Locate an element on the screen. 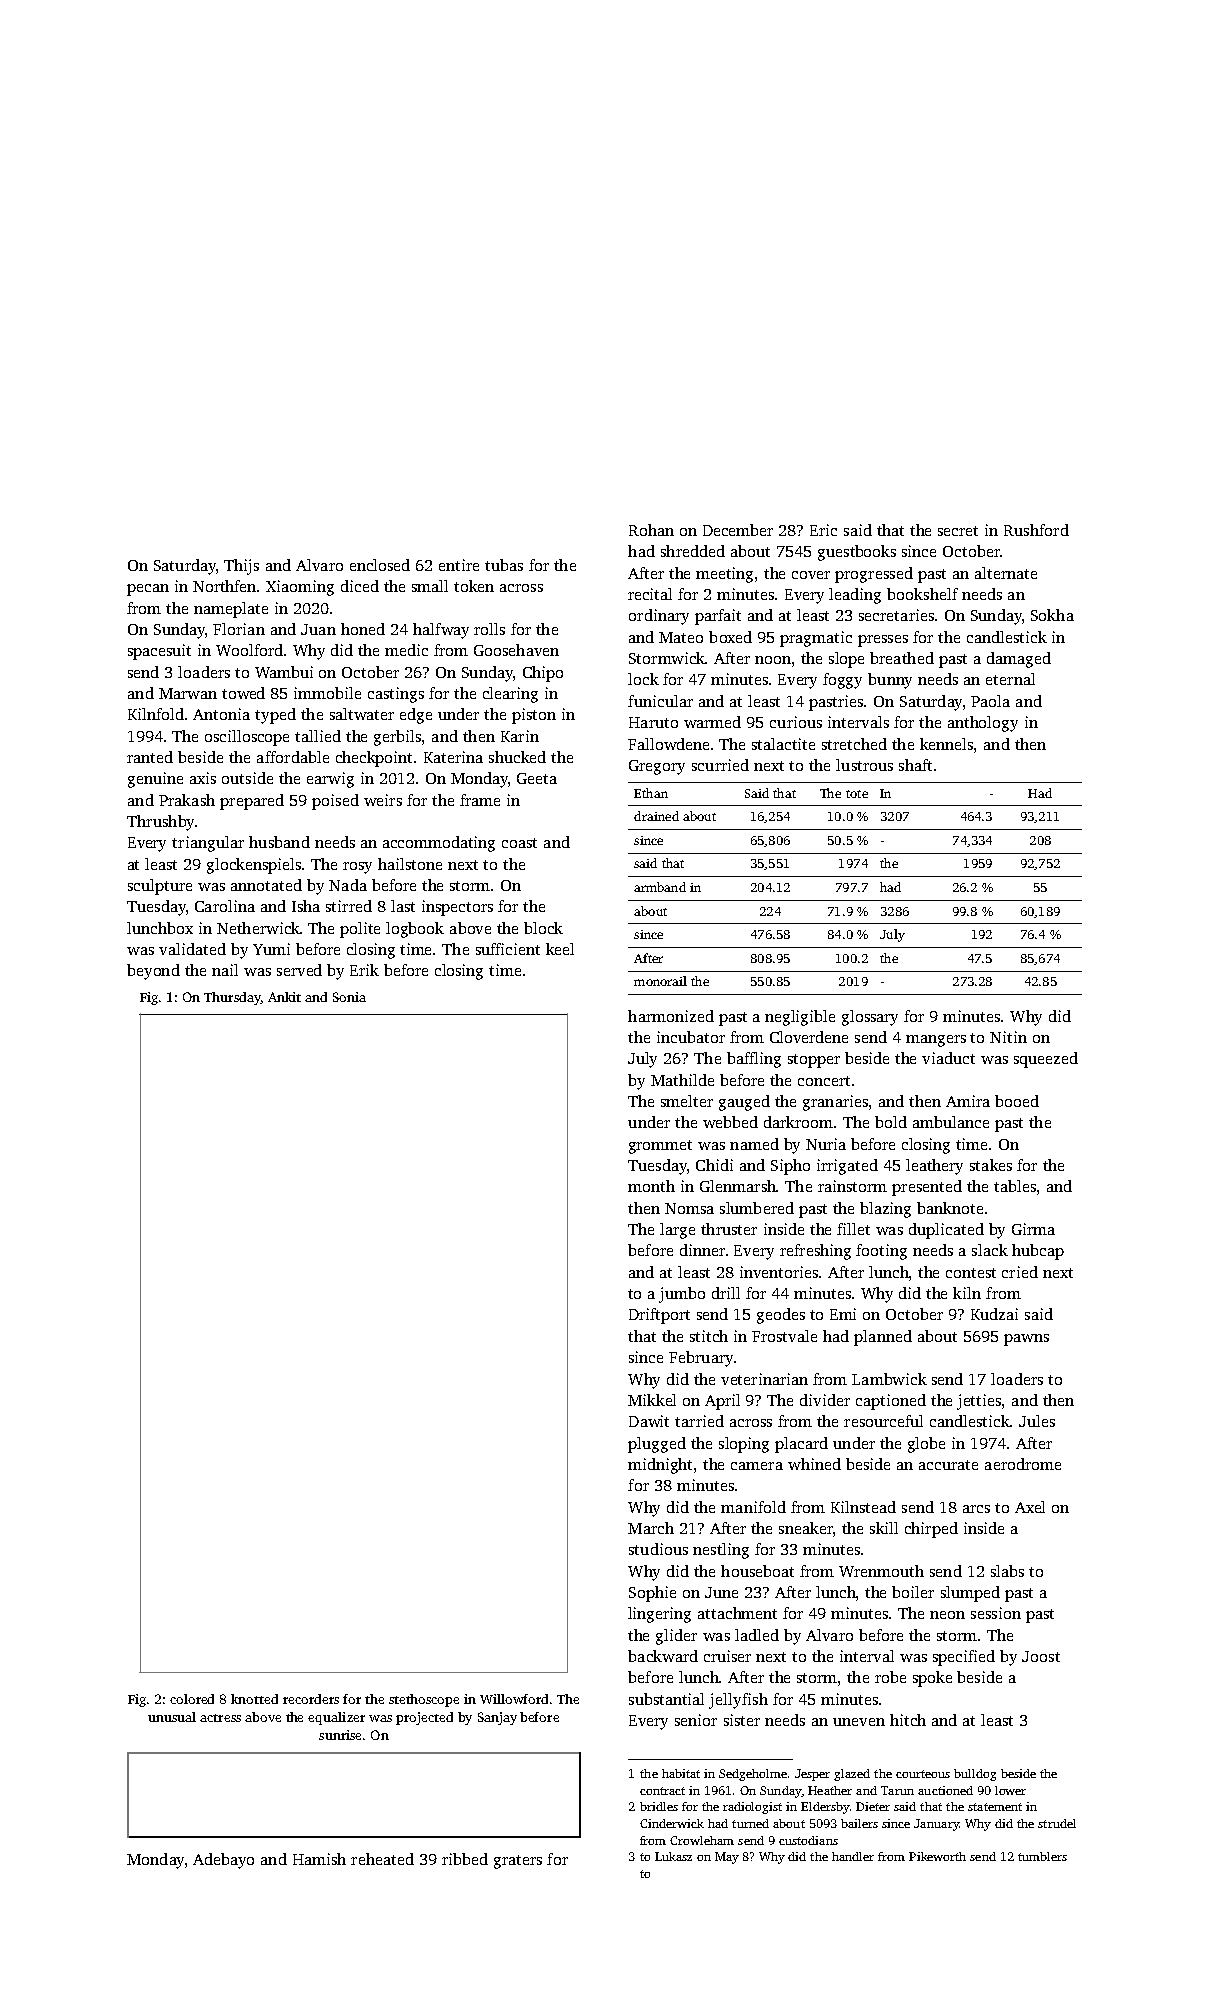  jellyfish is located at coordinates (738, 1701).
